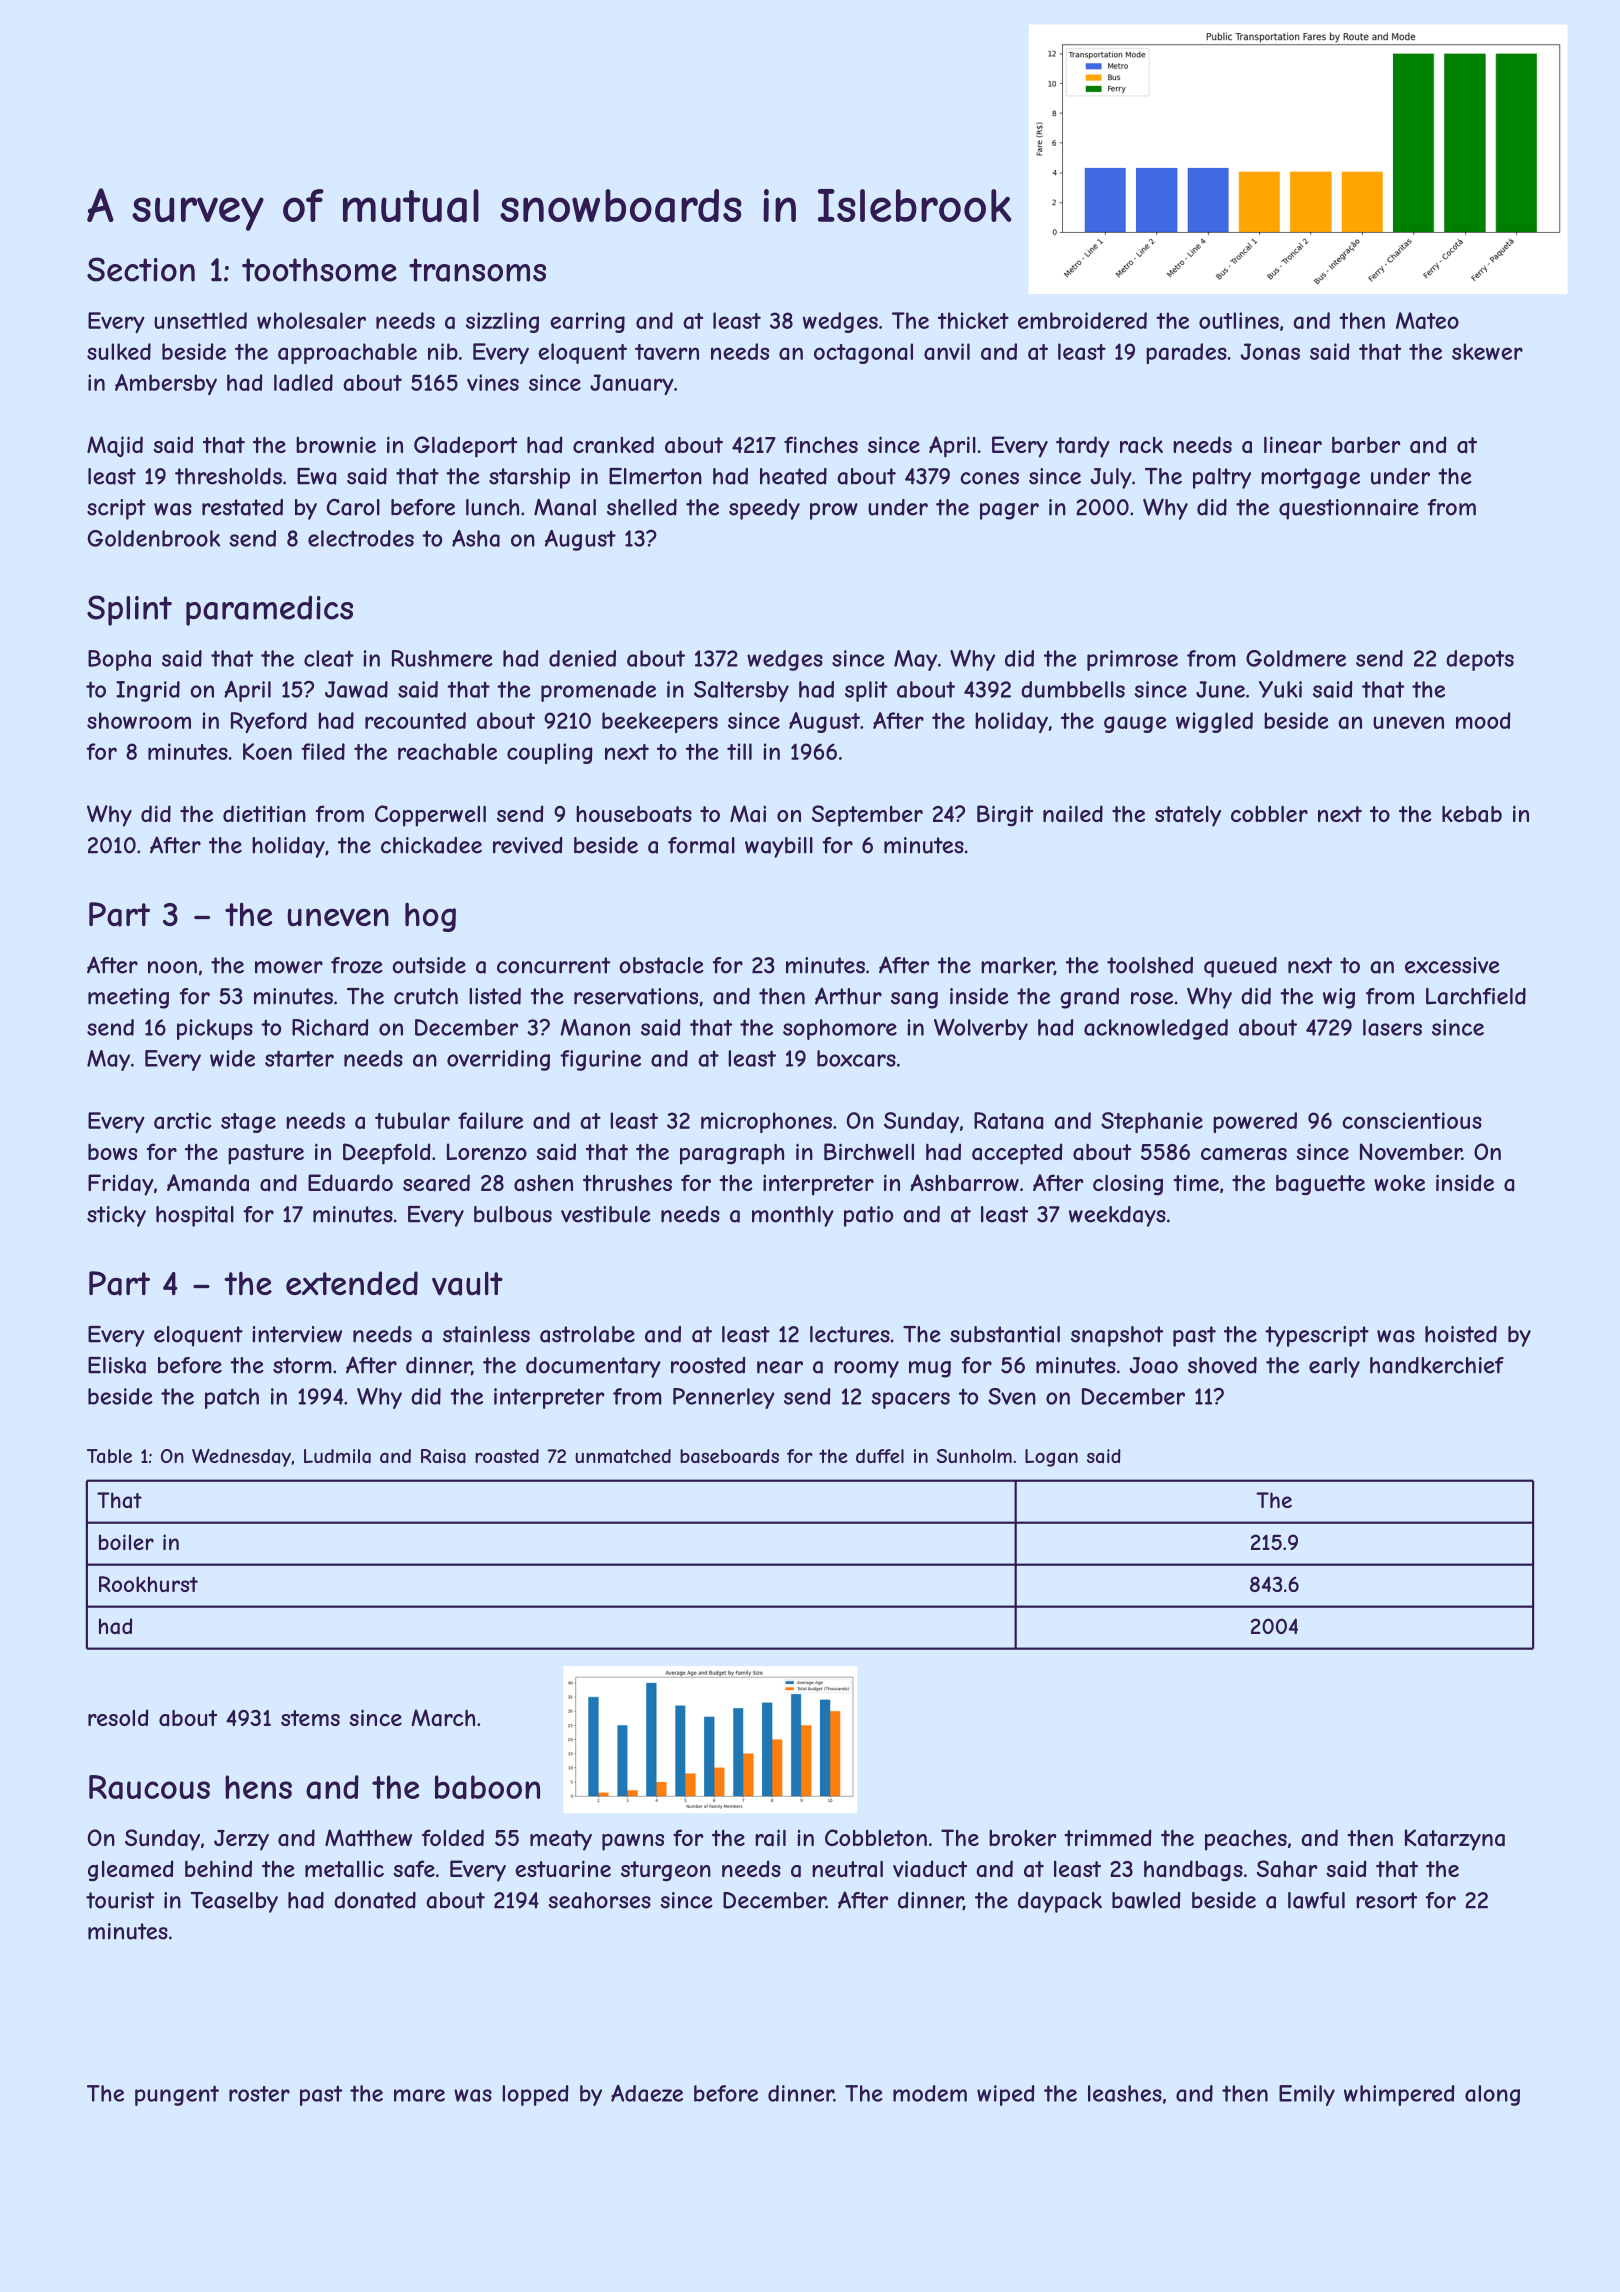 This screenshot has height=2292, width=1620. Describe the element at coordinates (109, 1456) in the screenshot. I see `Table` at that location.
